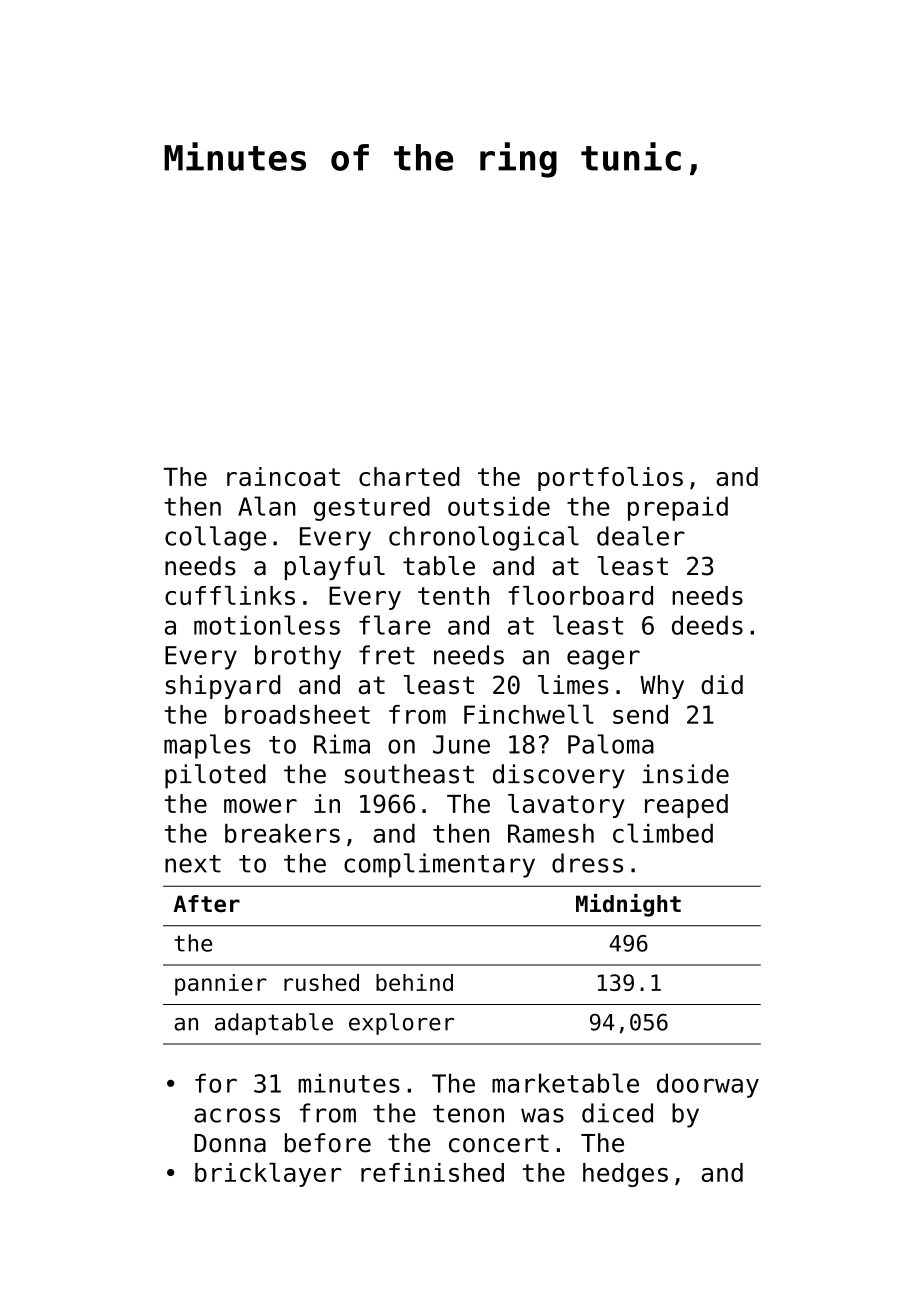  What do you see at coordinates (641, 536) in the document?
I see `dealer` at bounding box center [641, 536].
